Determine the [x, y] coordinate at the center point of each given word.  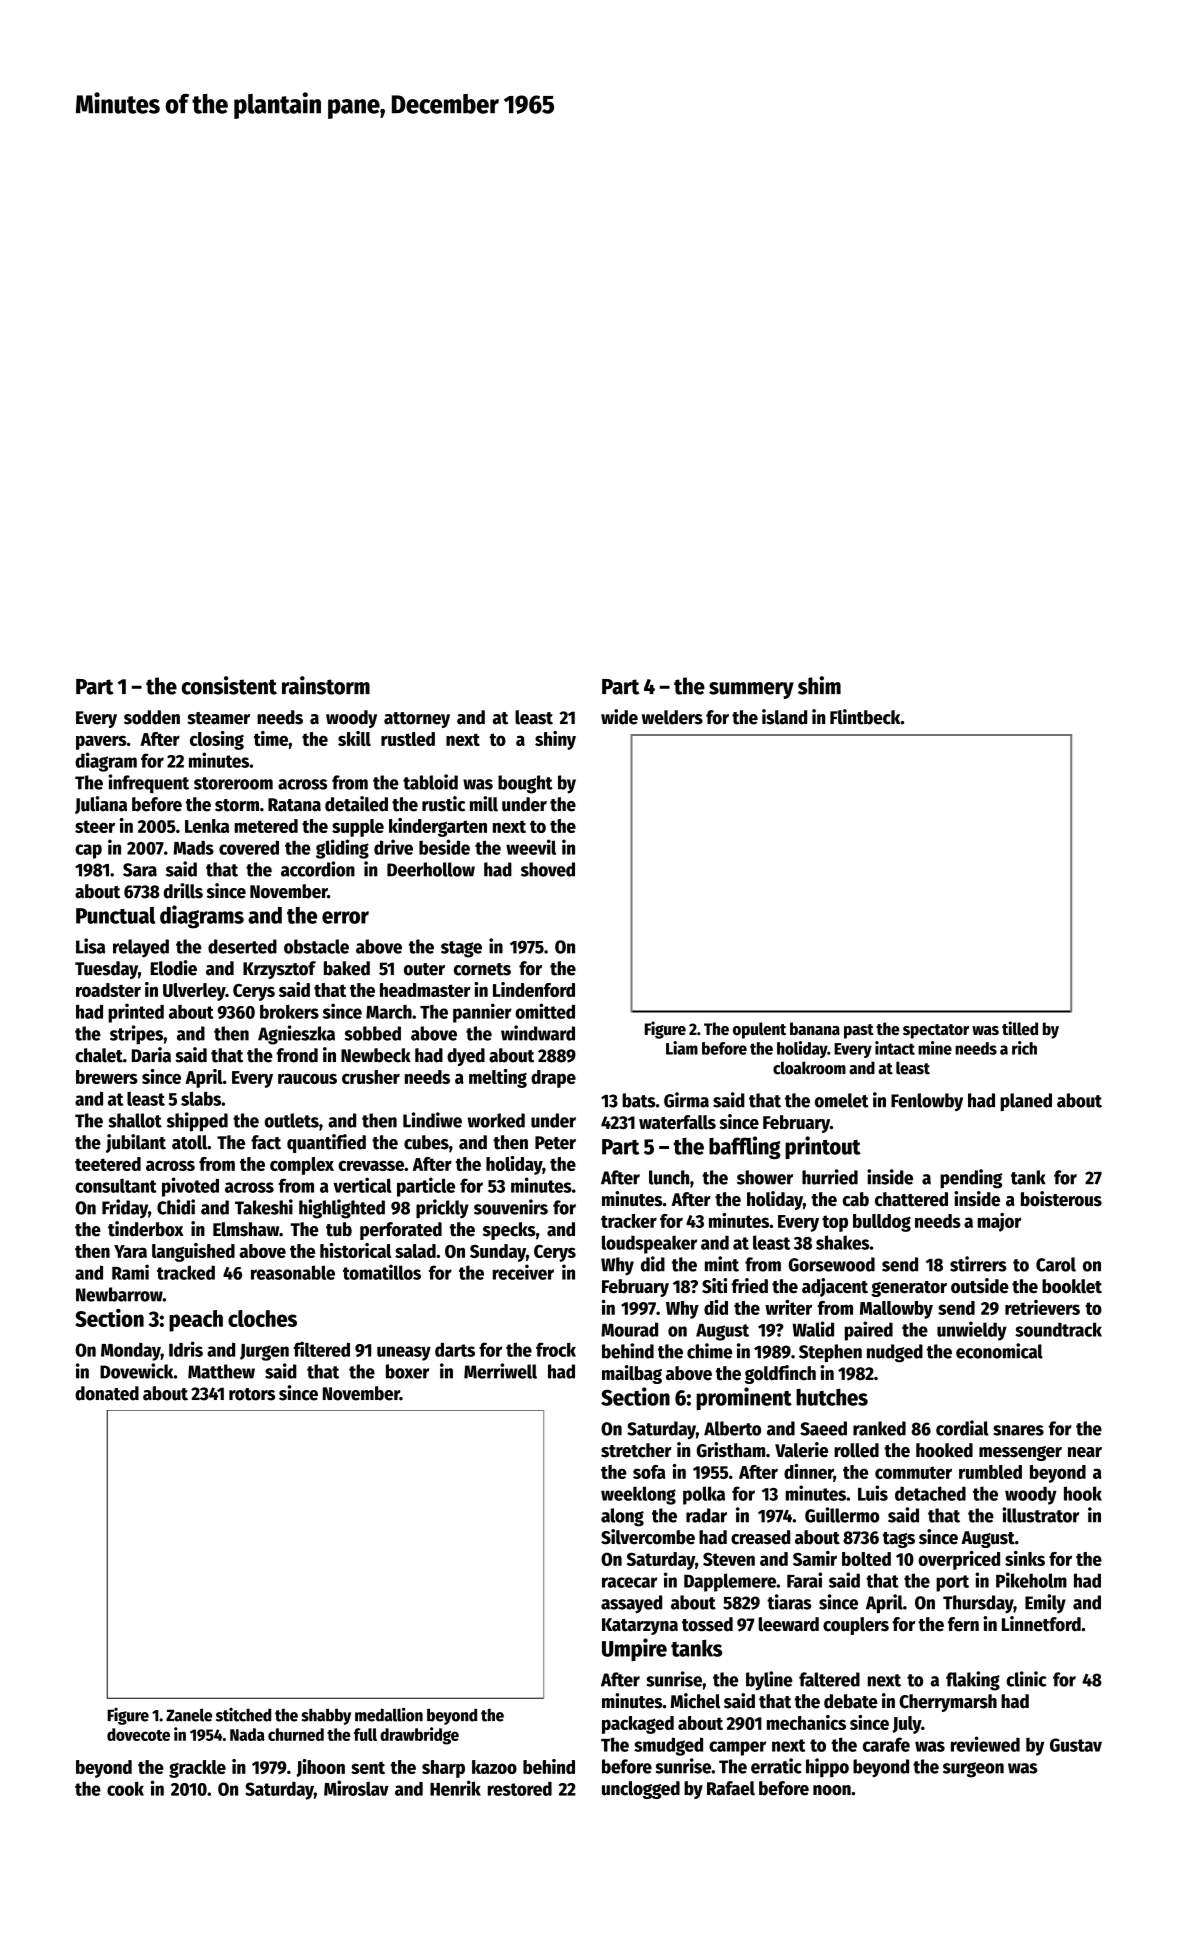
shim [819, 685]
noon [832, 1790]
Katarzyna [640, 1626]
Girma [686, 1100]
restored [520, 1789]
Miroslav [356, 1788]
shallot [135, 1120]
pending [971, 1179]
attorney [417, 720]
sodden [152, 717]
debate [851, 1701]
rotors [252, 1394]
